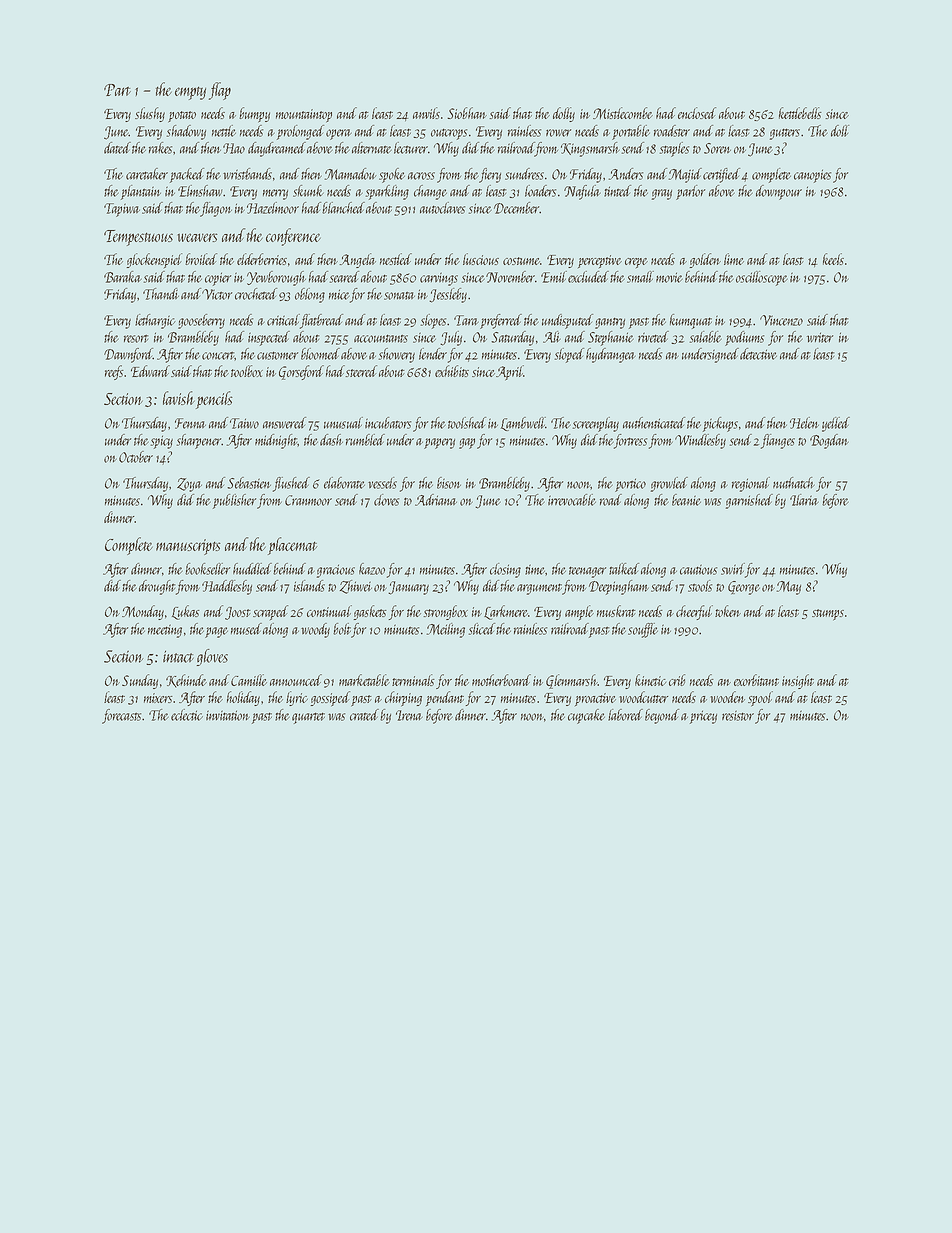  I want to click on nettle, so click(224, 131).
